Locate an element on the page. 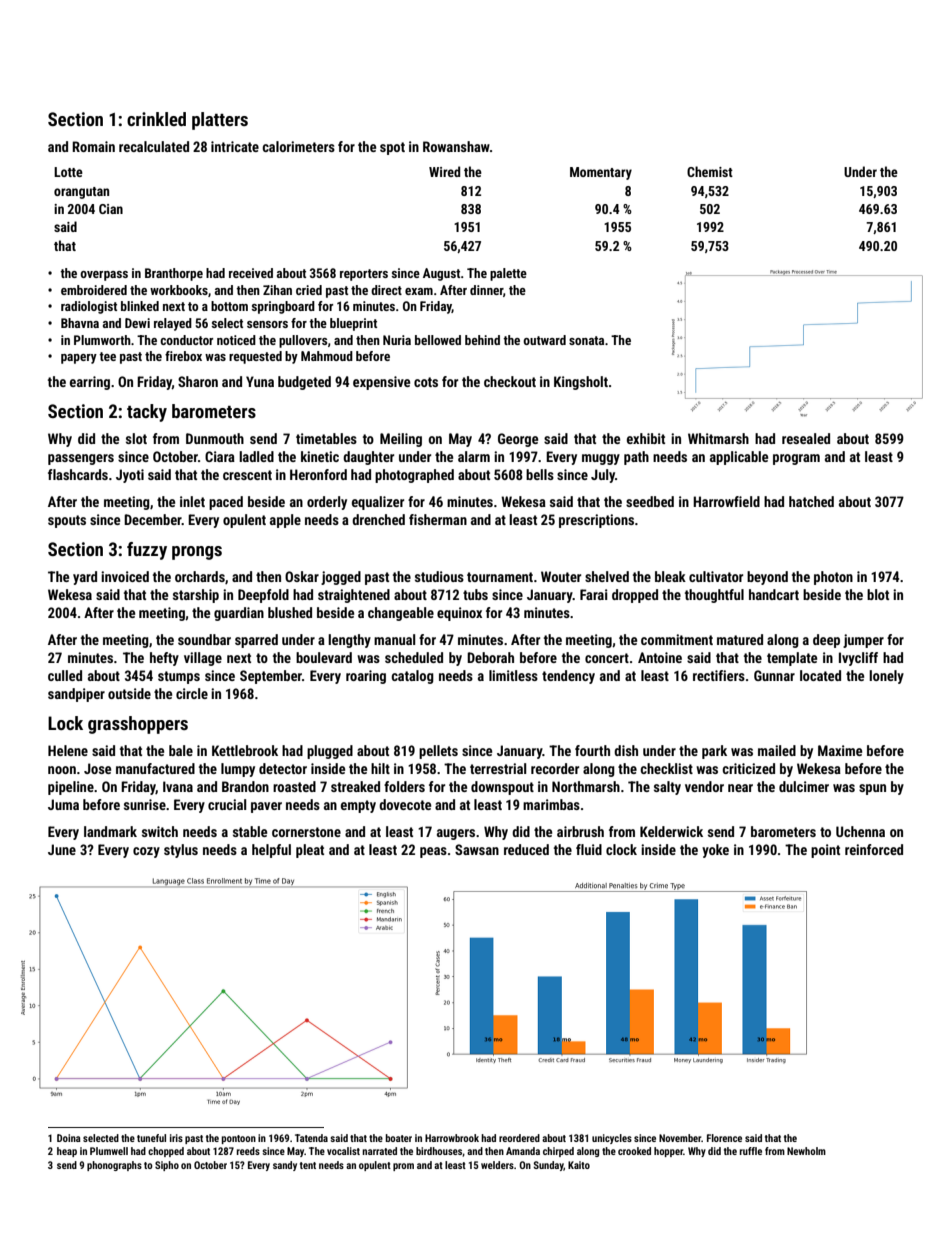 The width and height of the image is (952, 1233). reduced is located at coordinates (526, 849).
